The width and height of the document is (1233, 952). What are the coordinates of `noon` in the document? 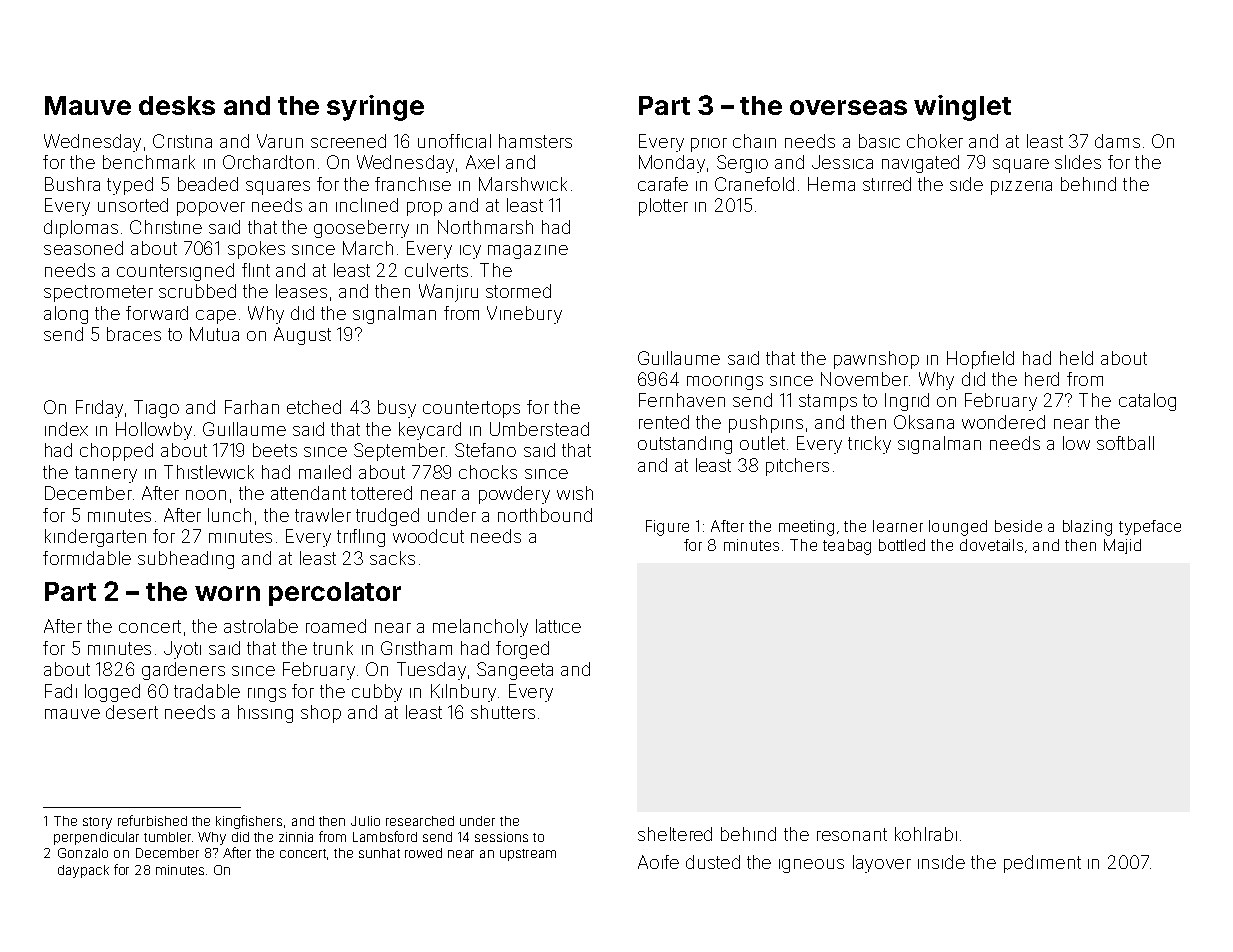 It's located at (206, 495).
